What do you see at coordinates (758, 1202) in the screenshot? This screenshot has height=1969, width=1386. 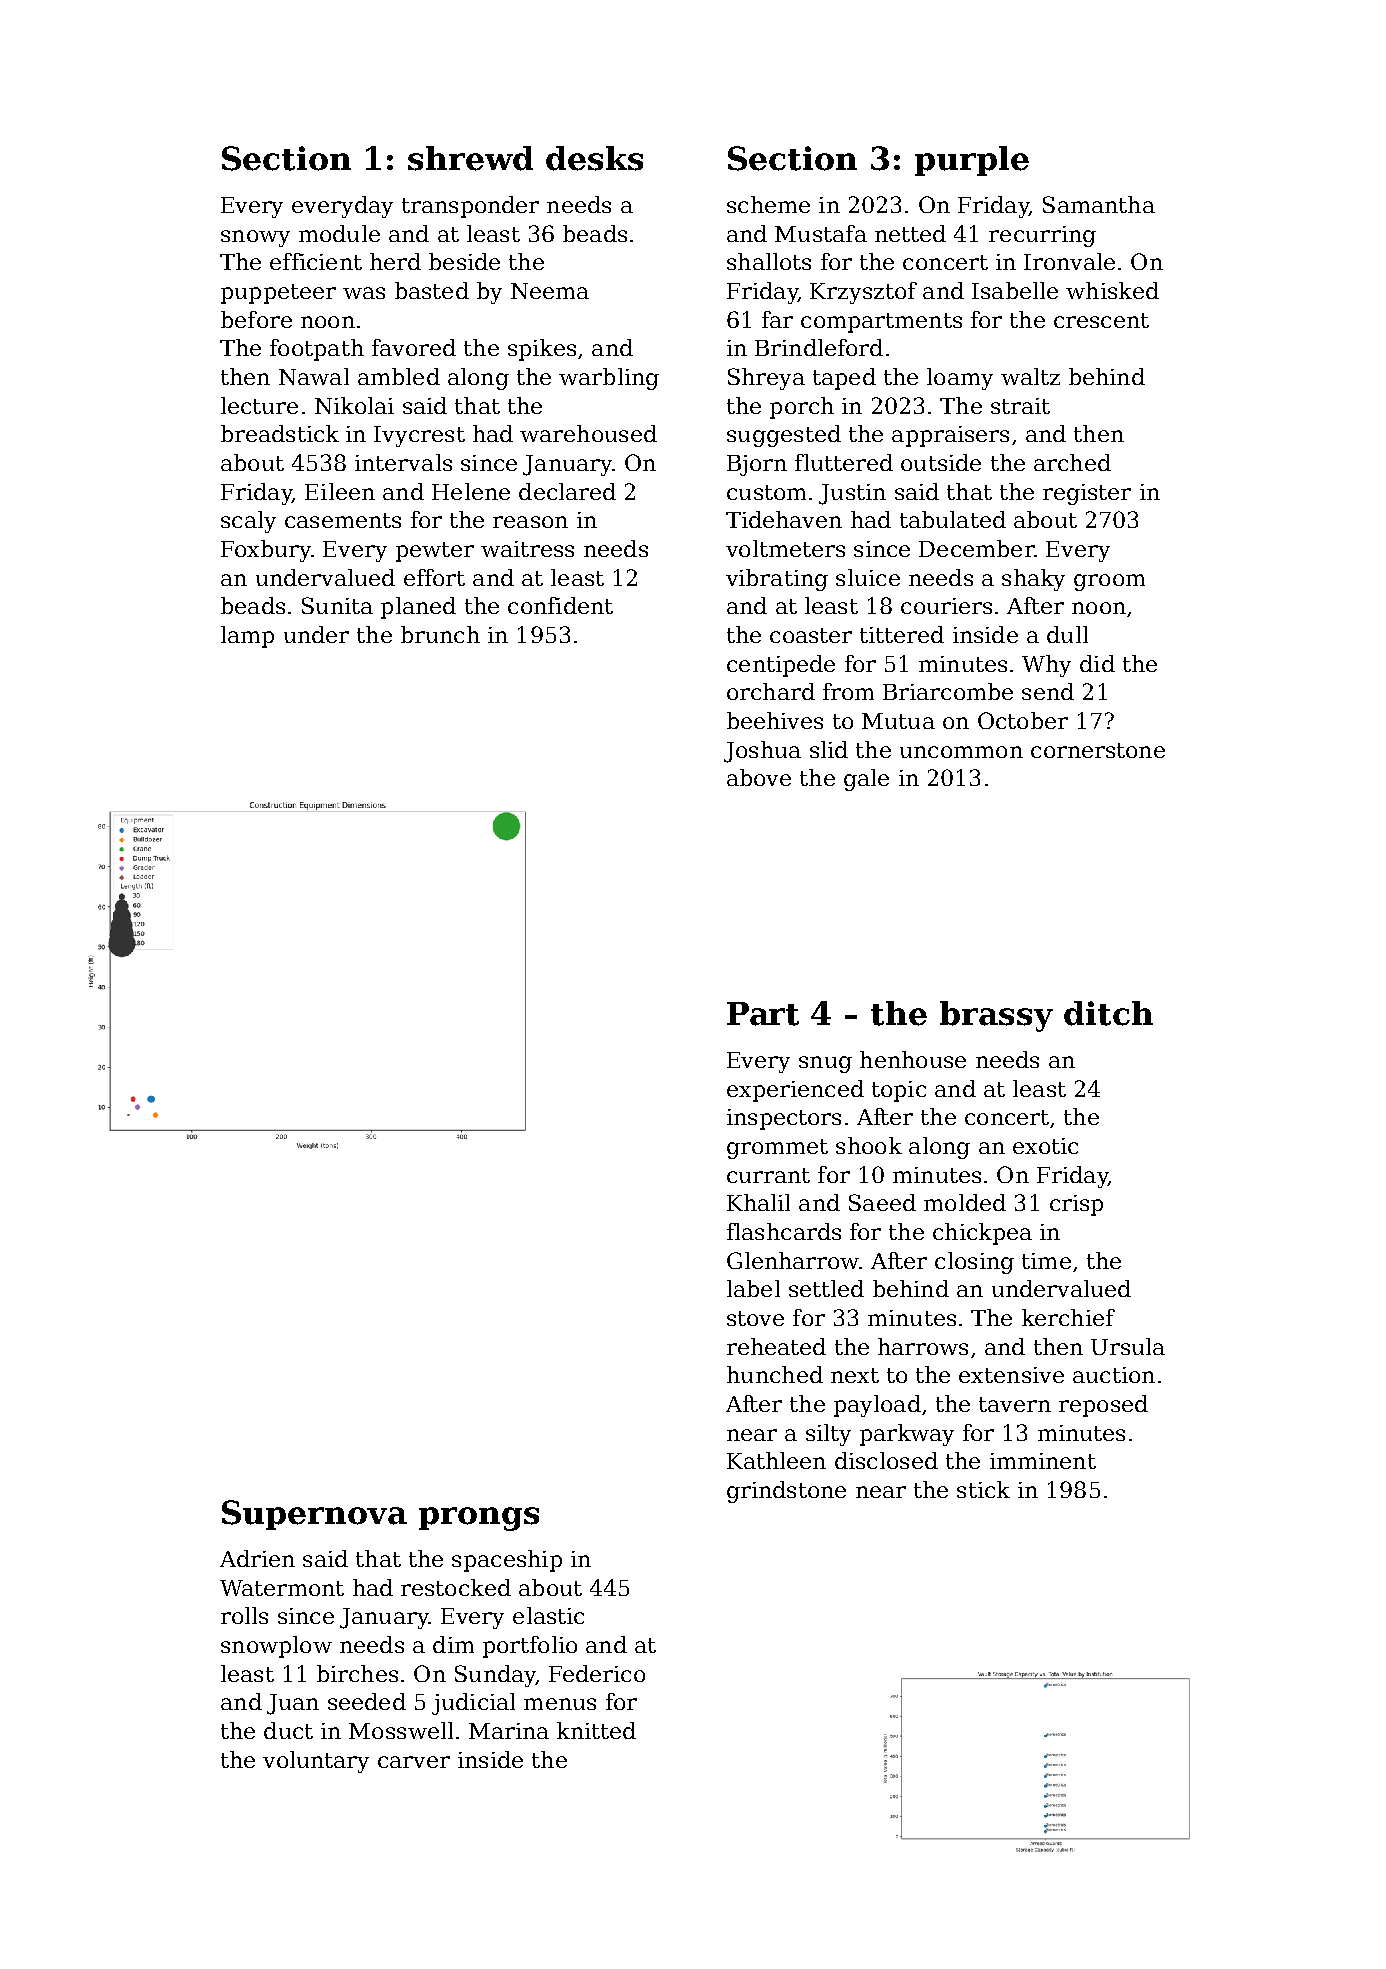 I see `Khalil` at bounding box center [758, 1202].
